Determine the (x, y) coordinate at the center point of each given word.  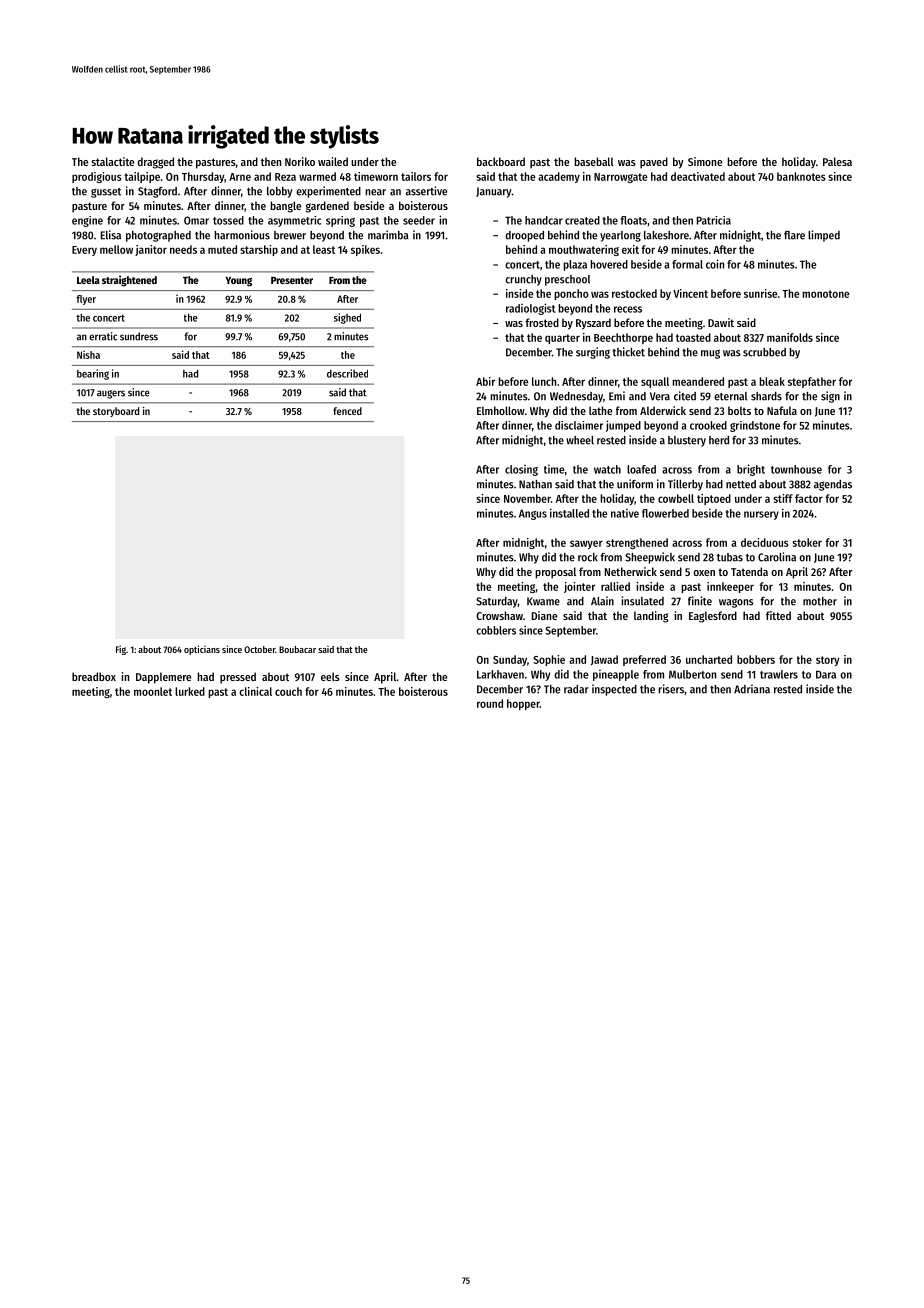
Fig (121, 650)
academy (559, 177)
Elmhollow (501, 410)
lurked (190, 691)
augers (111, 394)
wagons (736, 603)
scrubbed (764, 352)
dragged (156, 163)
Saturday (497, 602)
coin (715, 264)
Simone (705, 161)
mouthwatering (584, 250)
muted (222, 249)
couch (288, 691)
